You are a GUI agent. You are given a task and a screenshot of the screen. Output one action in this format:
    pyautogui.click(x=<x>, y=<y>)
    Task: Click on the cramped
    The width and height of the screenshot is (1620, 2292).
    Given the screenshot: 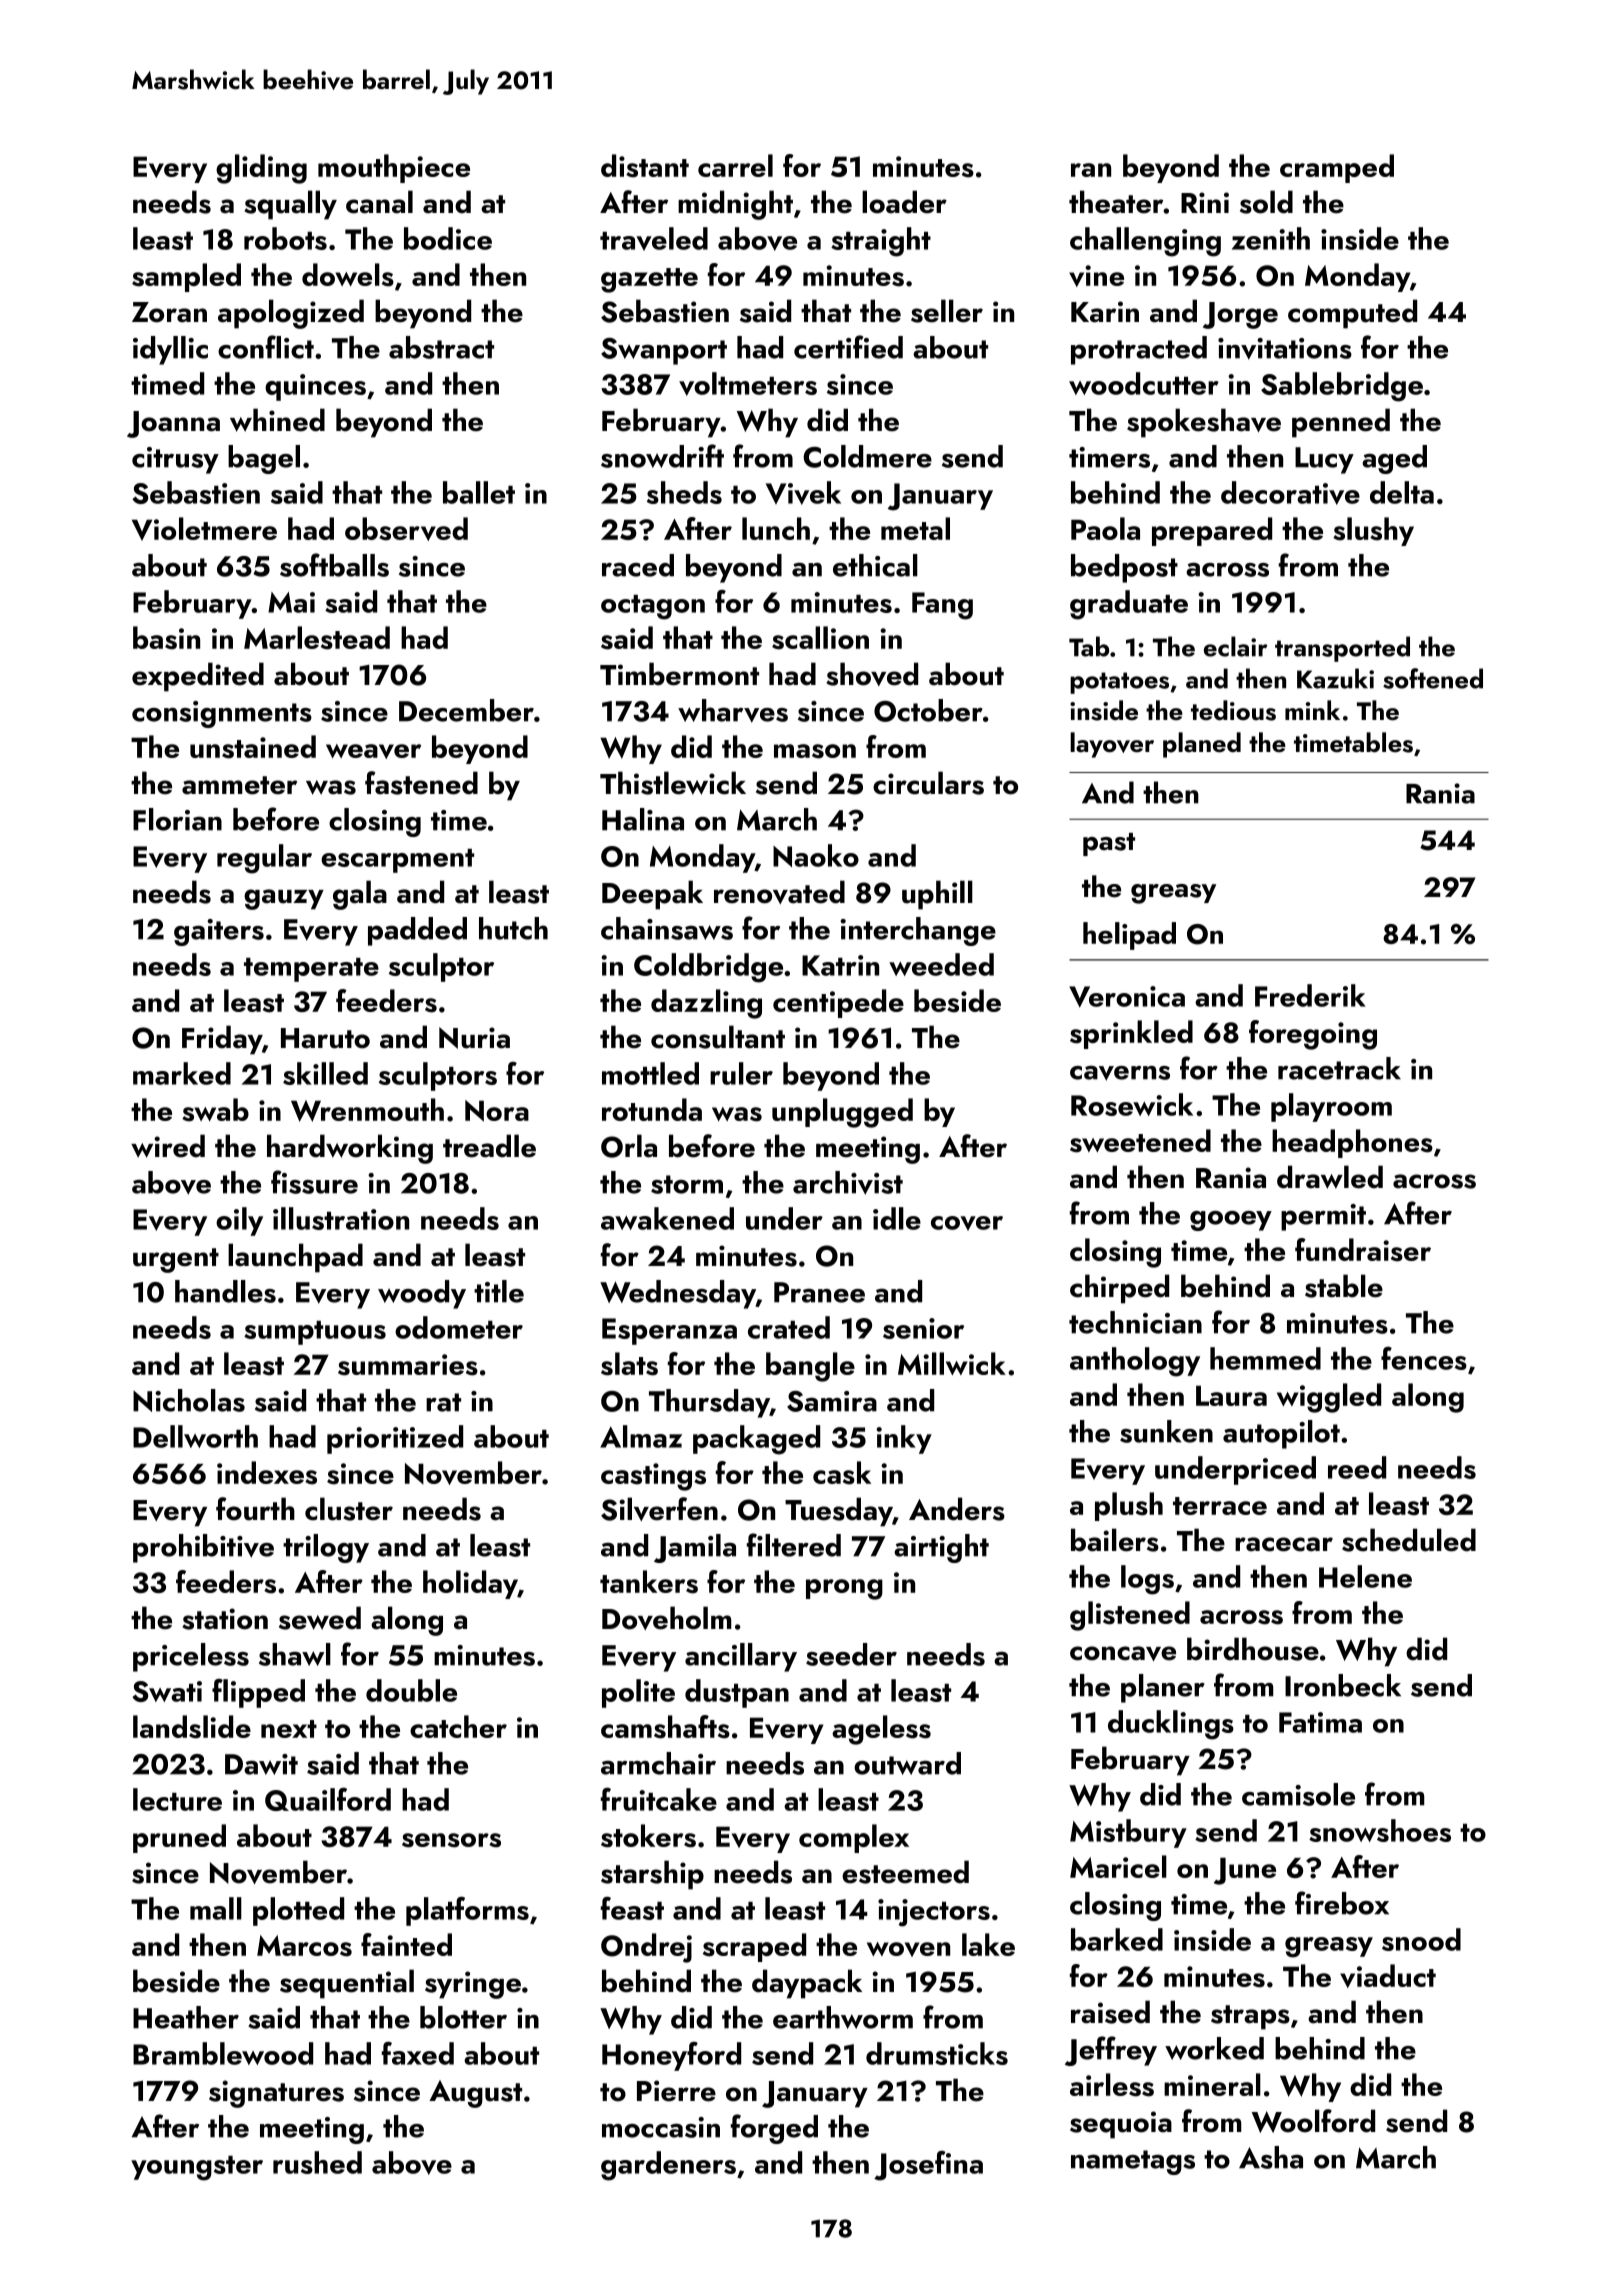 What is the action you would take?
    pyautogui.click(x=1337, y=168)
